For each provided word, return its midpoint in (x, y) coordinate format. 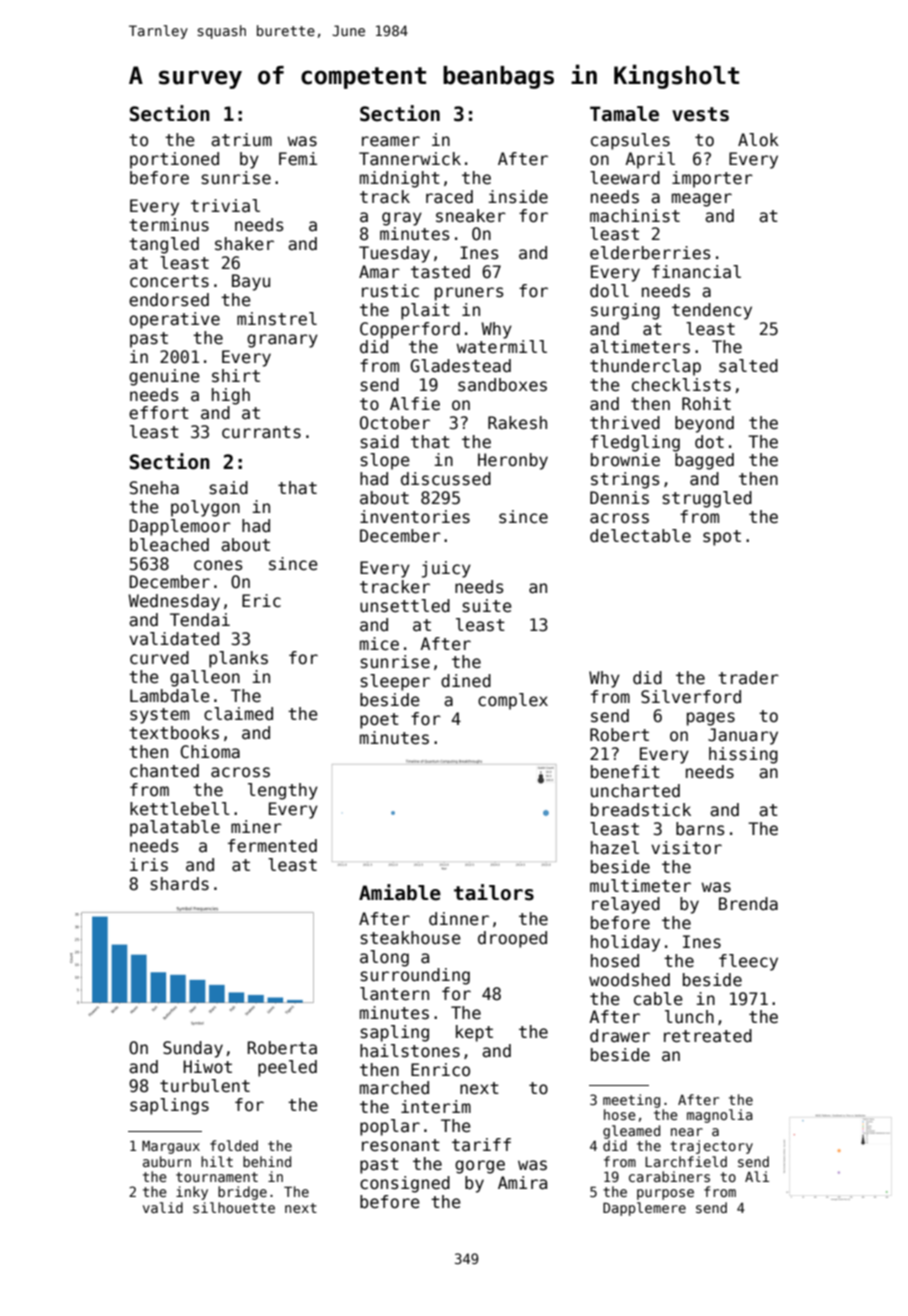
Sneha (154, 488)
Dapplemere (644, 1209)
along (384, 958)
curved (159, 658)
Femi (298, 159)
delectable (640, 536)
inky (192, 1193)
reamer (391, 141)
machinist (635, 216)
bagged (704, 461)
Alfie (415, 404)
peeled (287, 1068)
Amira (522, 1183)
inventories (415, 517)
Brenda (748, 904)
